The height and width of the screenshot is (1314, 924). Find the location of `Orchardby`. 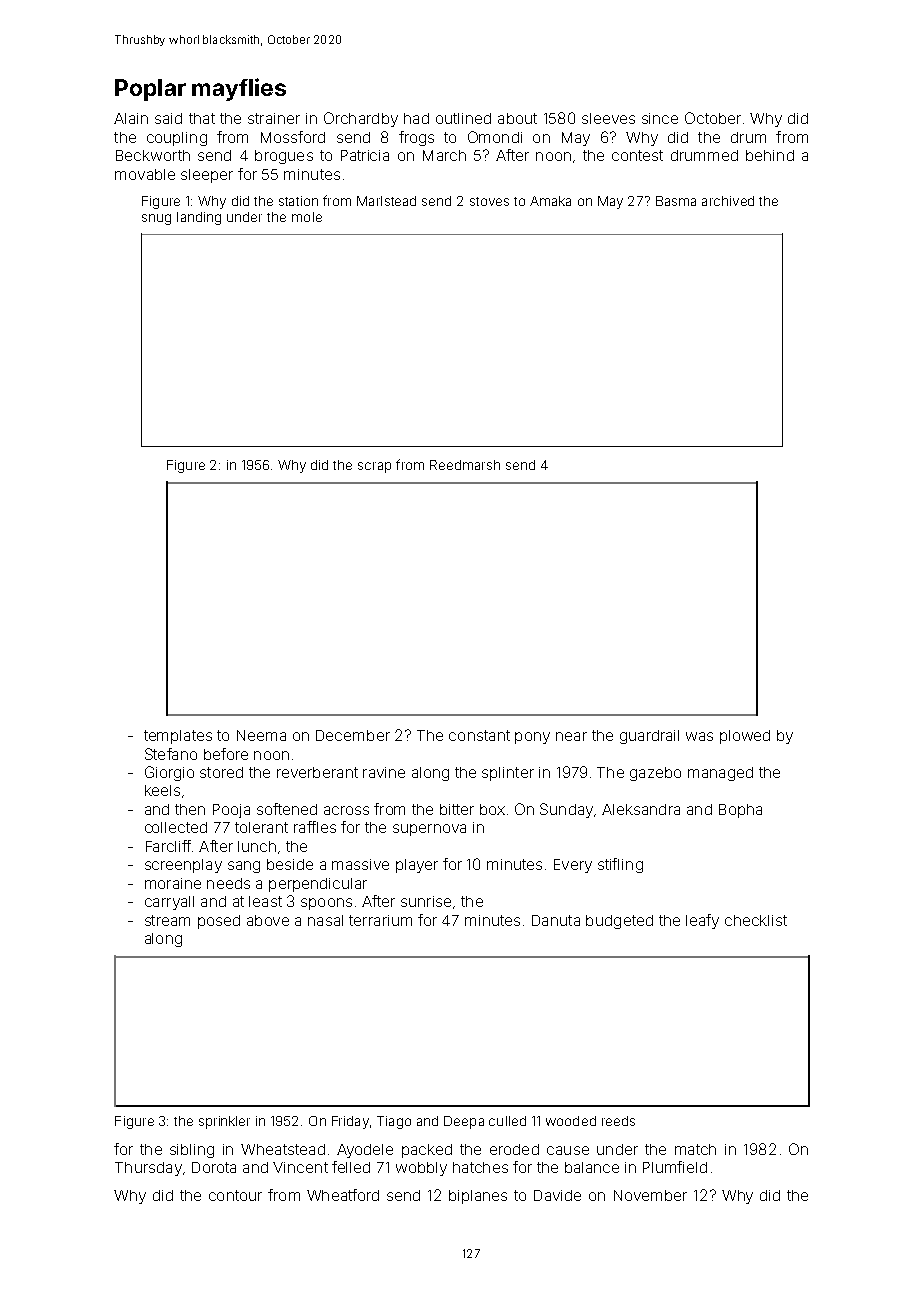

Orchardby is located at coordinates (361, 119).
